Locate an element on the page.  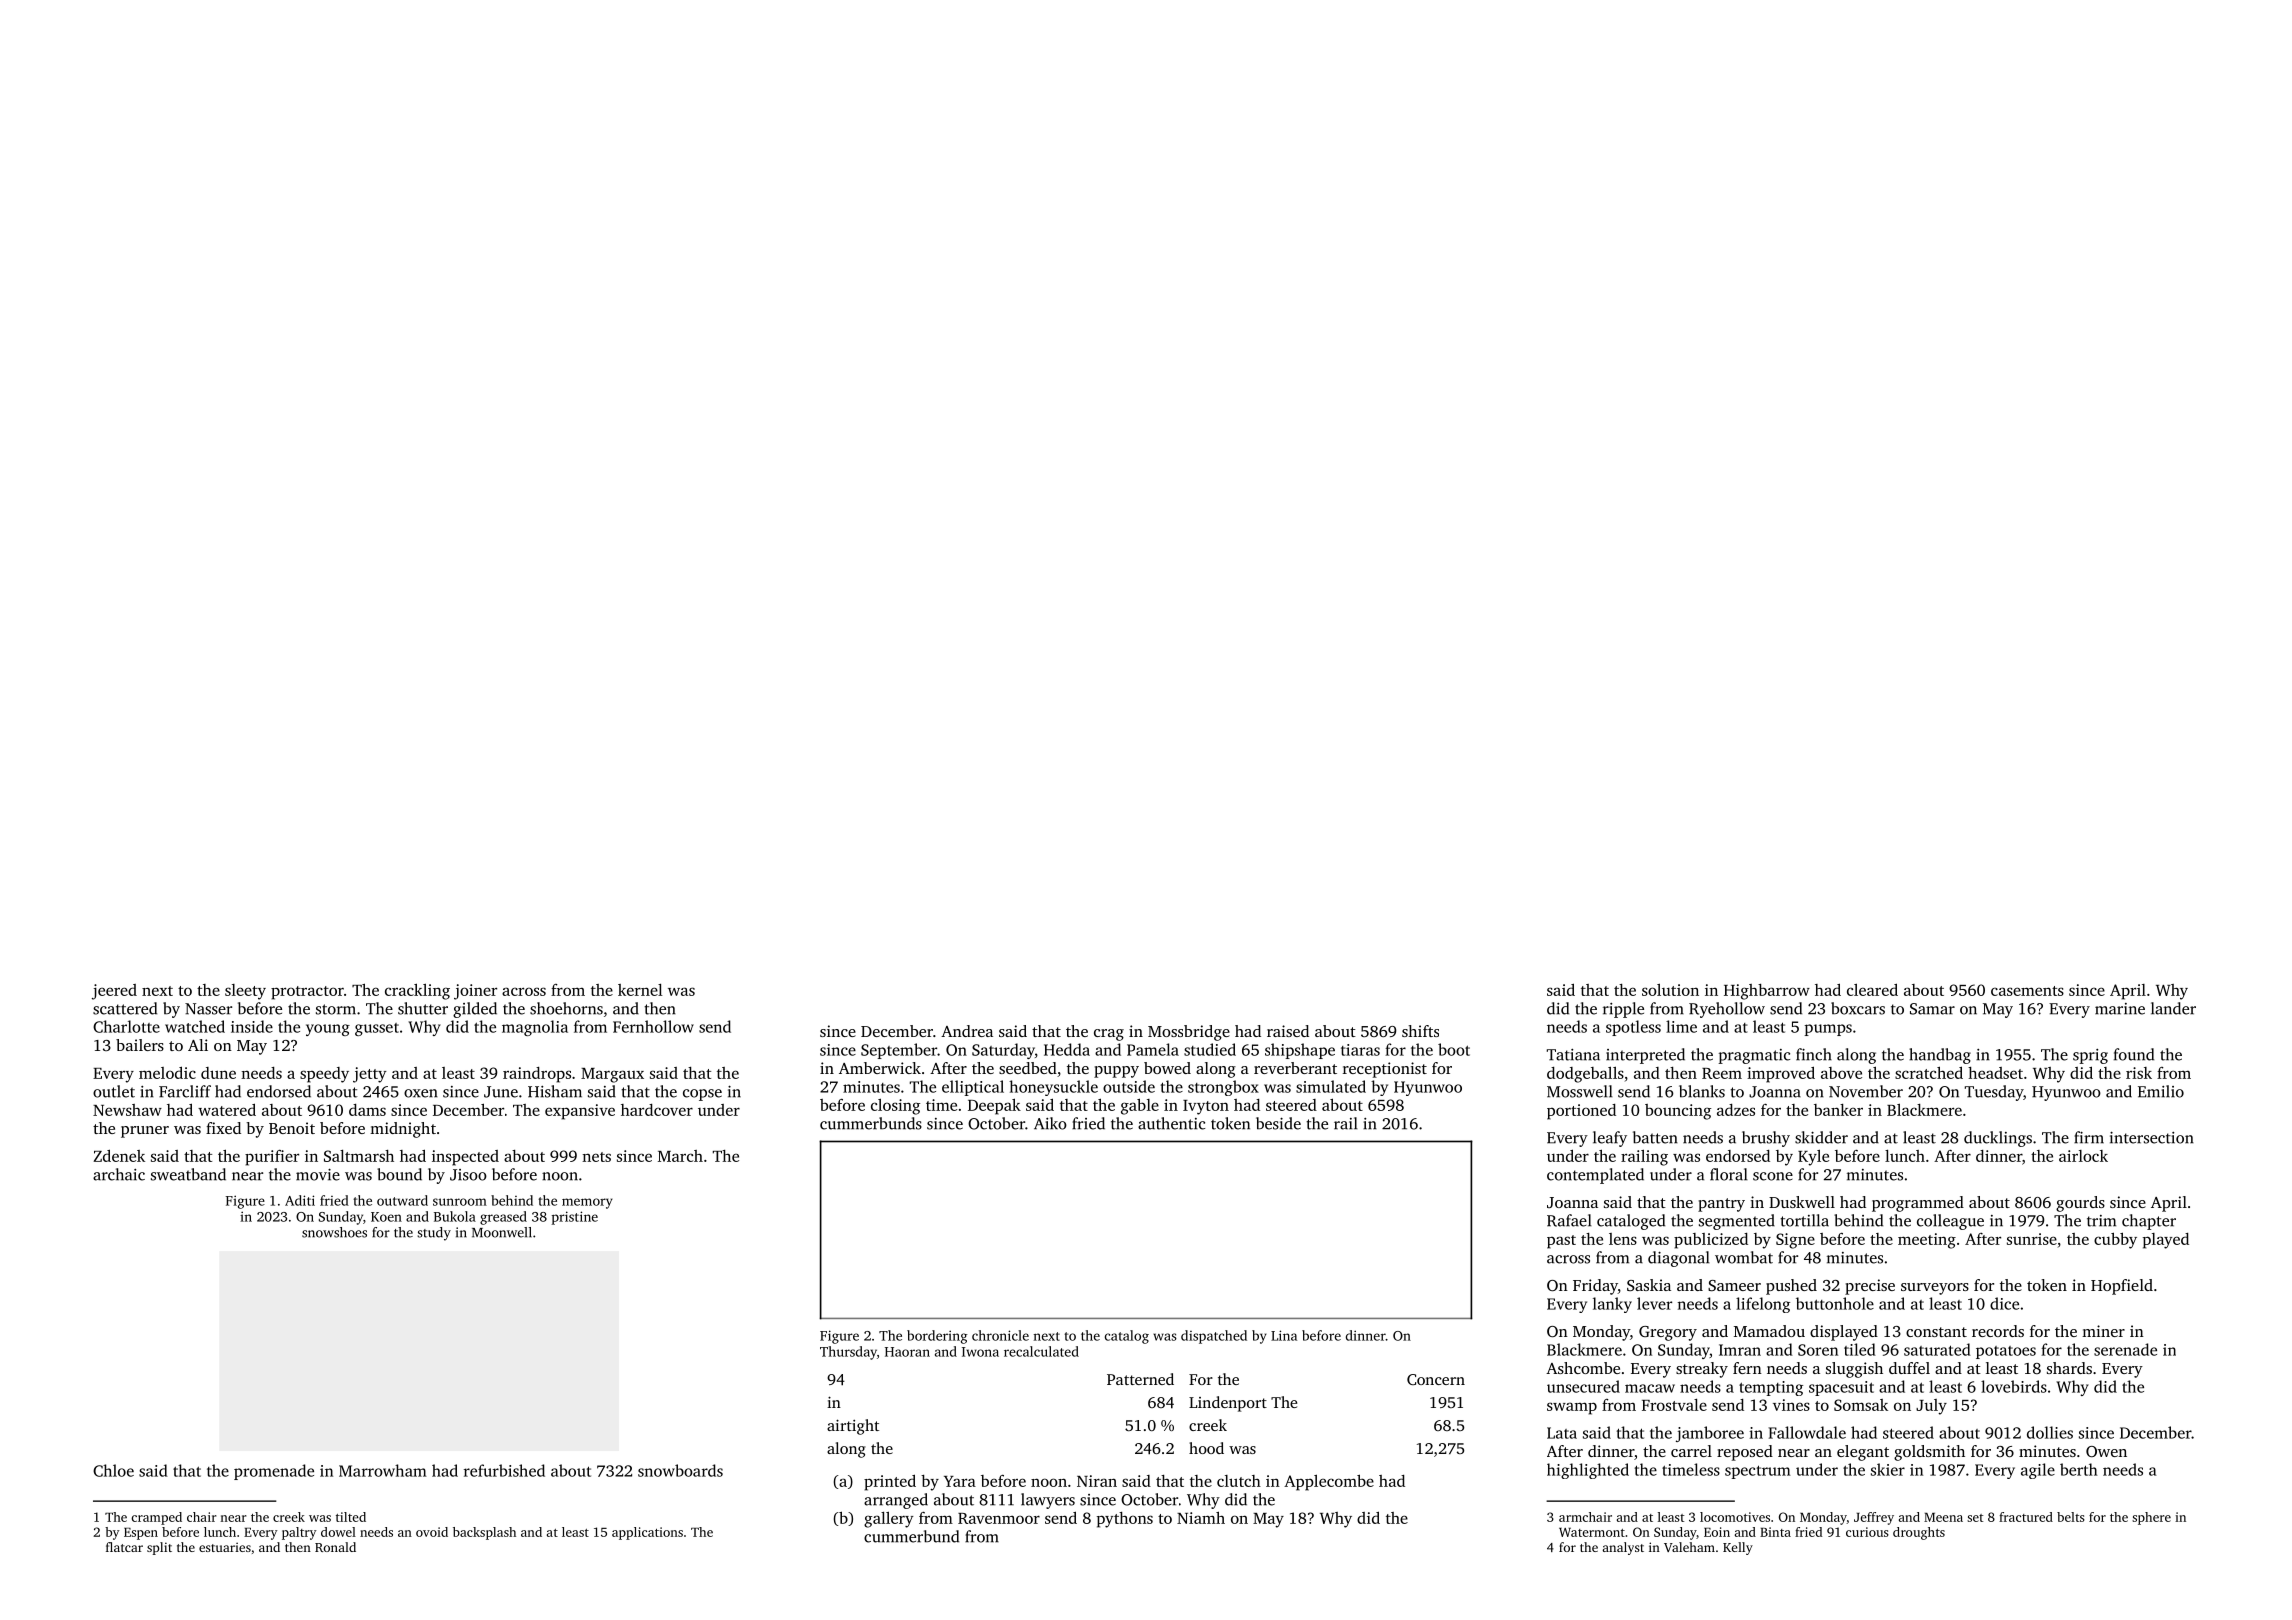
memory is located at coordinates (587, 1203).
